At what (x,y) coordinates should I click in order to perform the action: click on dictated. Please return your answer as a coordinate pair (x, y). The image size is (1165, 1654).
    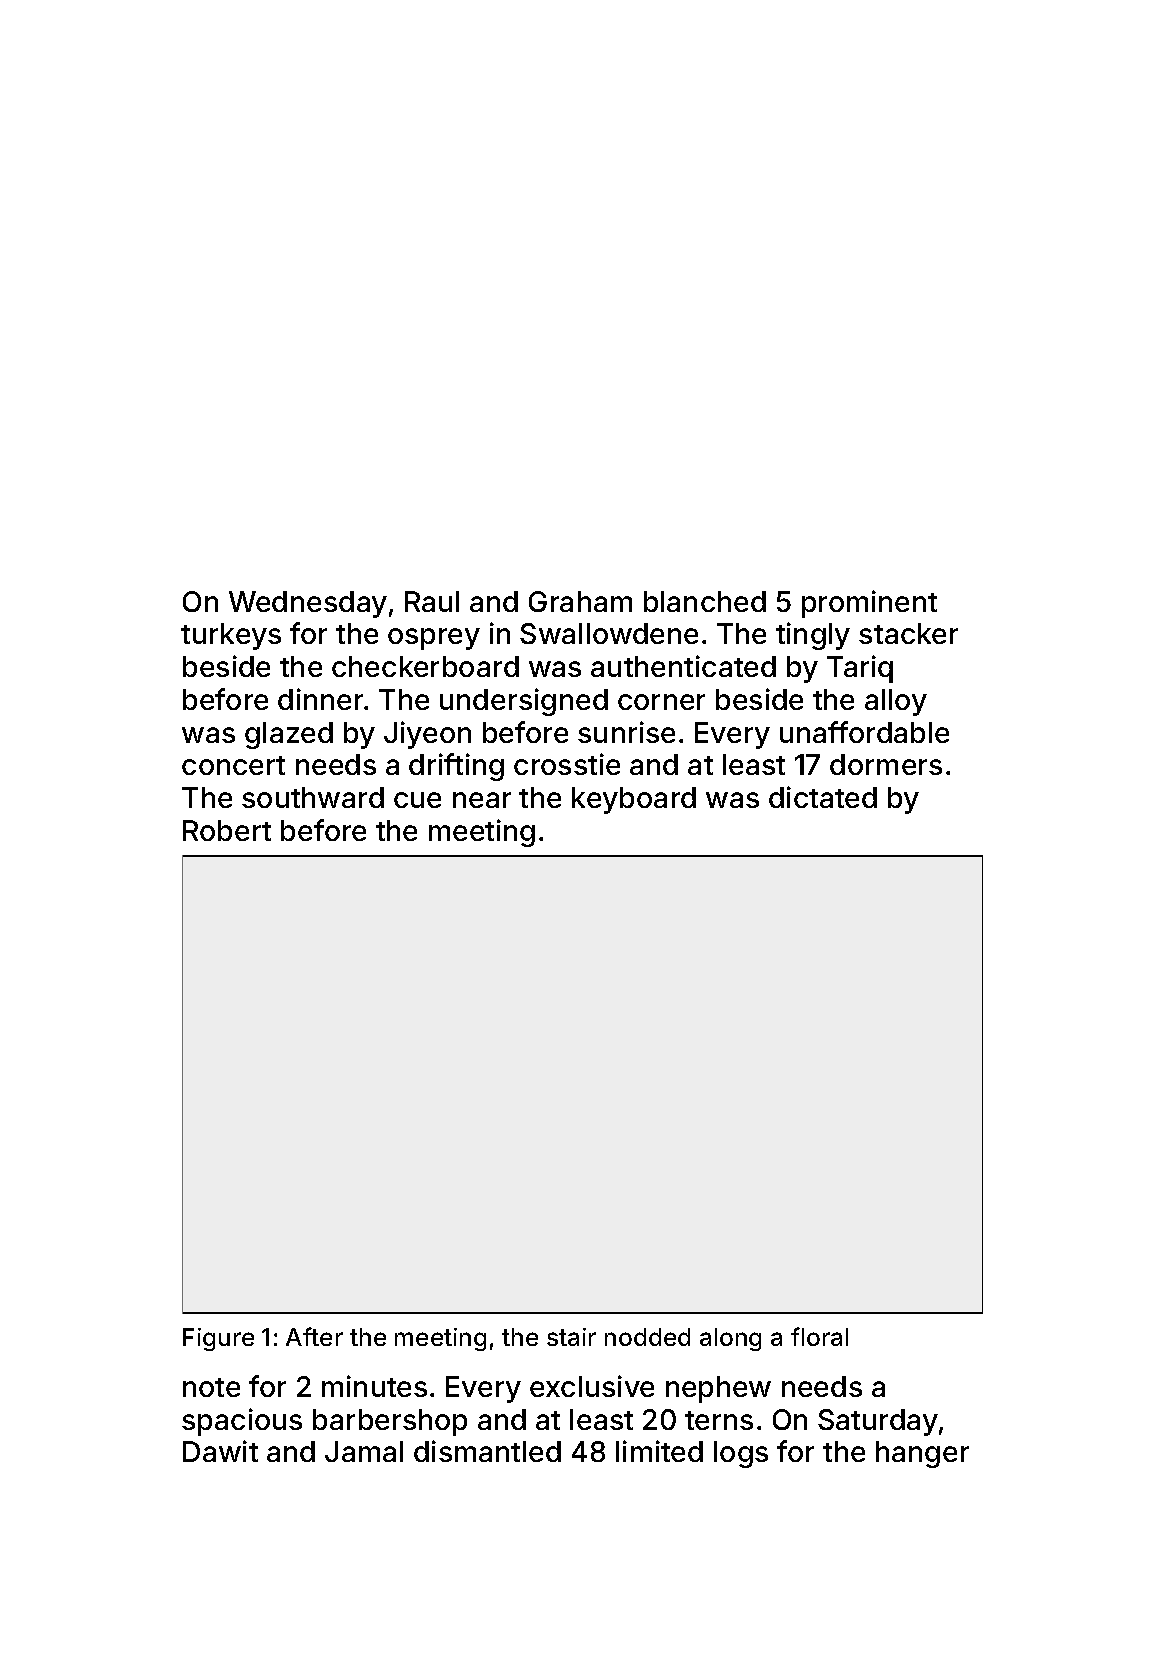
    Looking at the image, I should click on (823, 797).
